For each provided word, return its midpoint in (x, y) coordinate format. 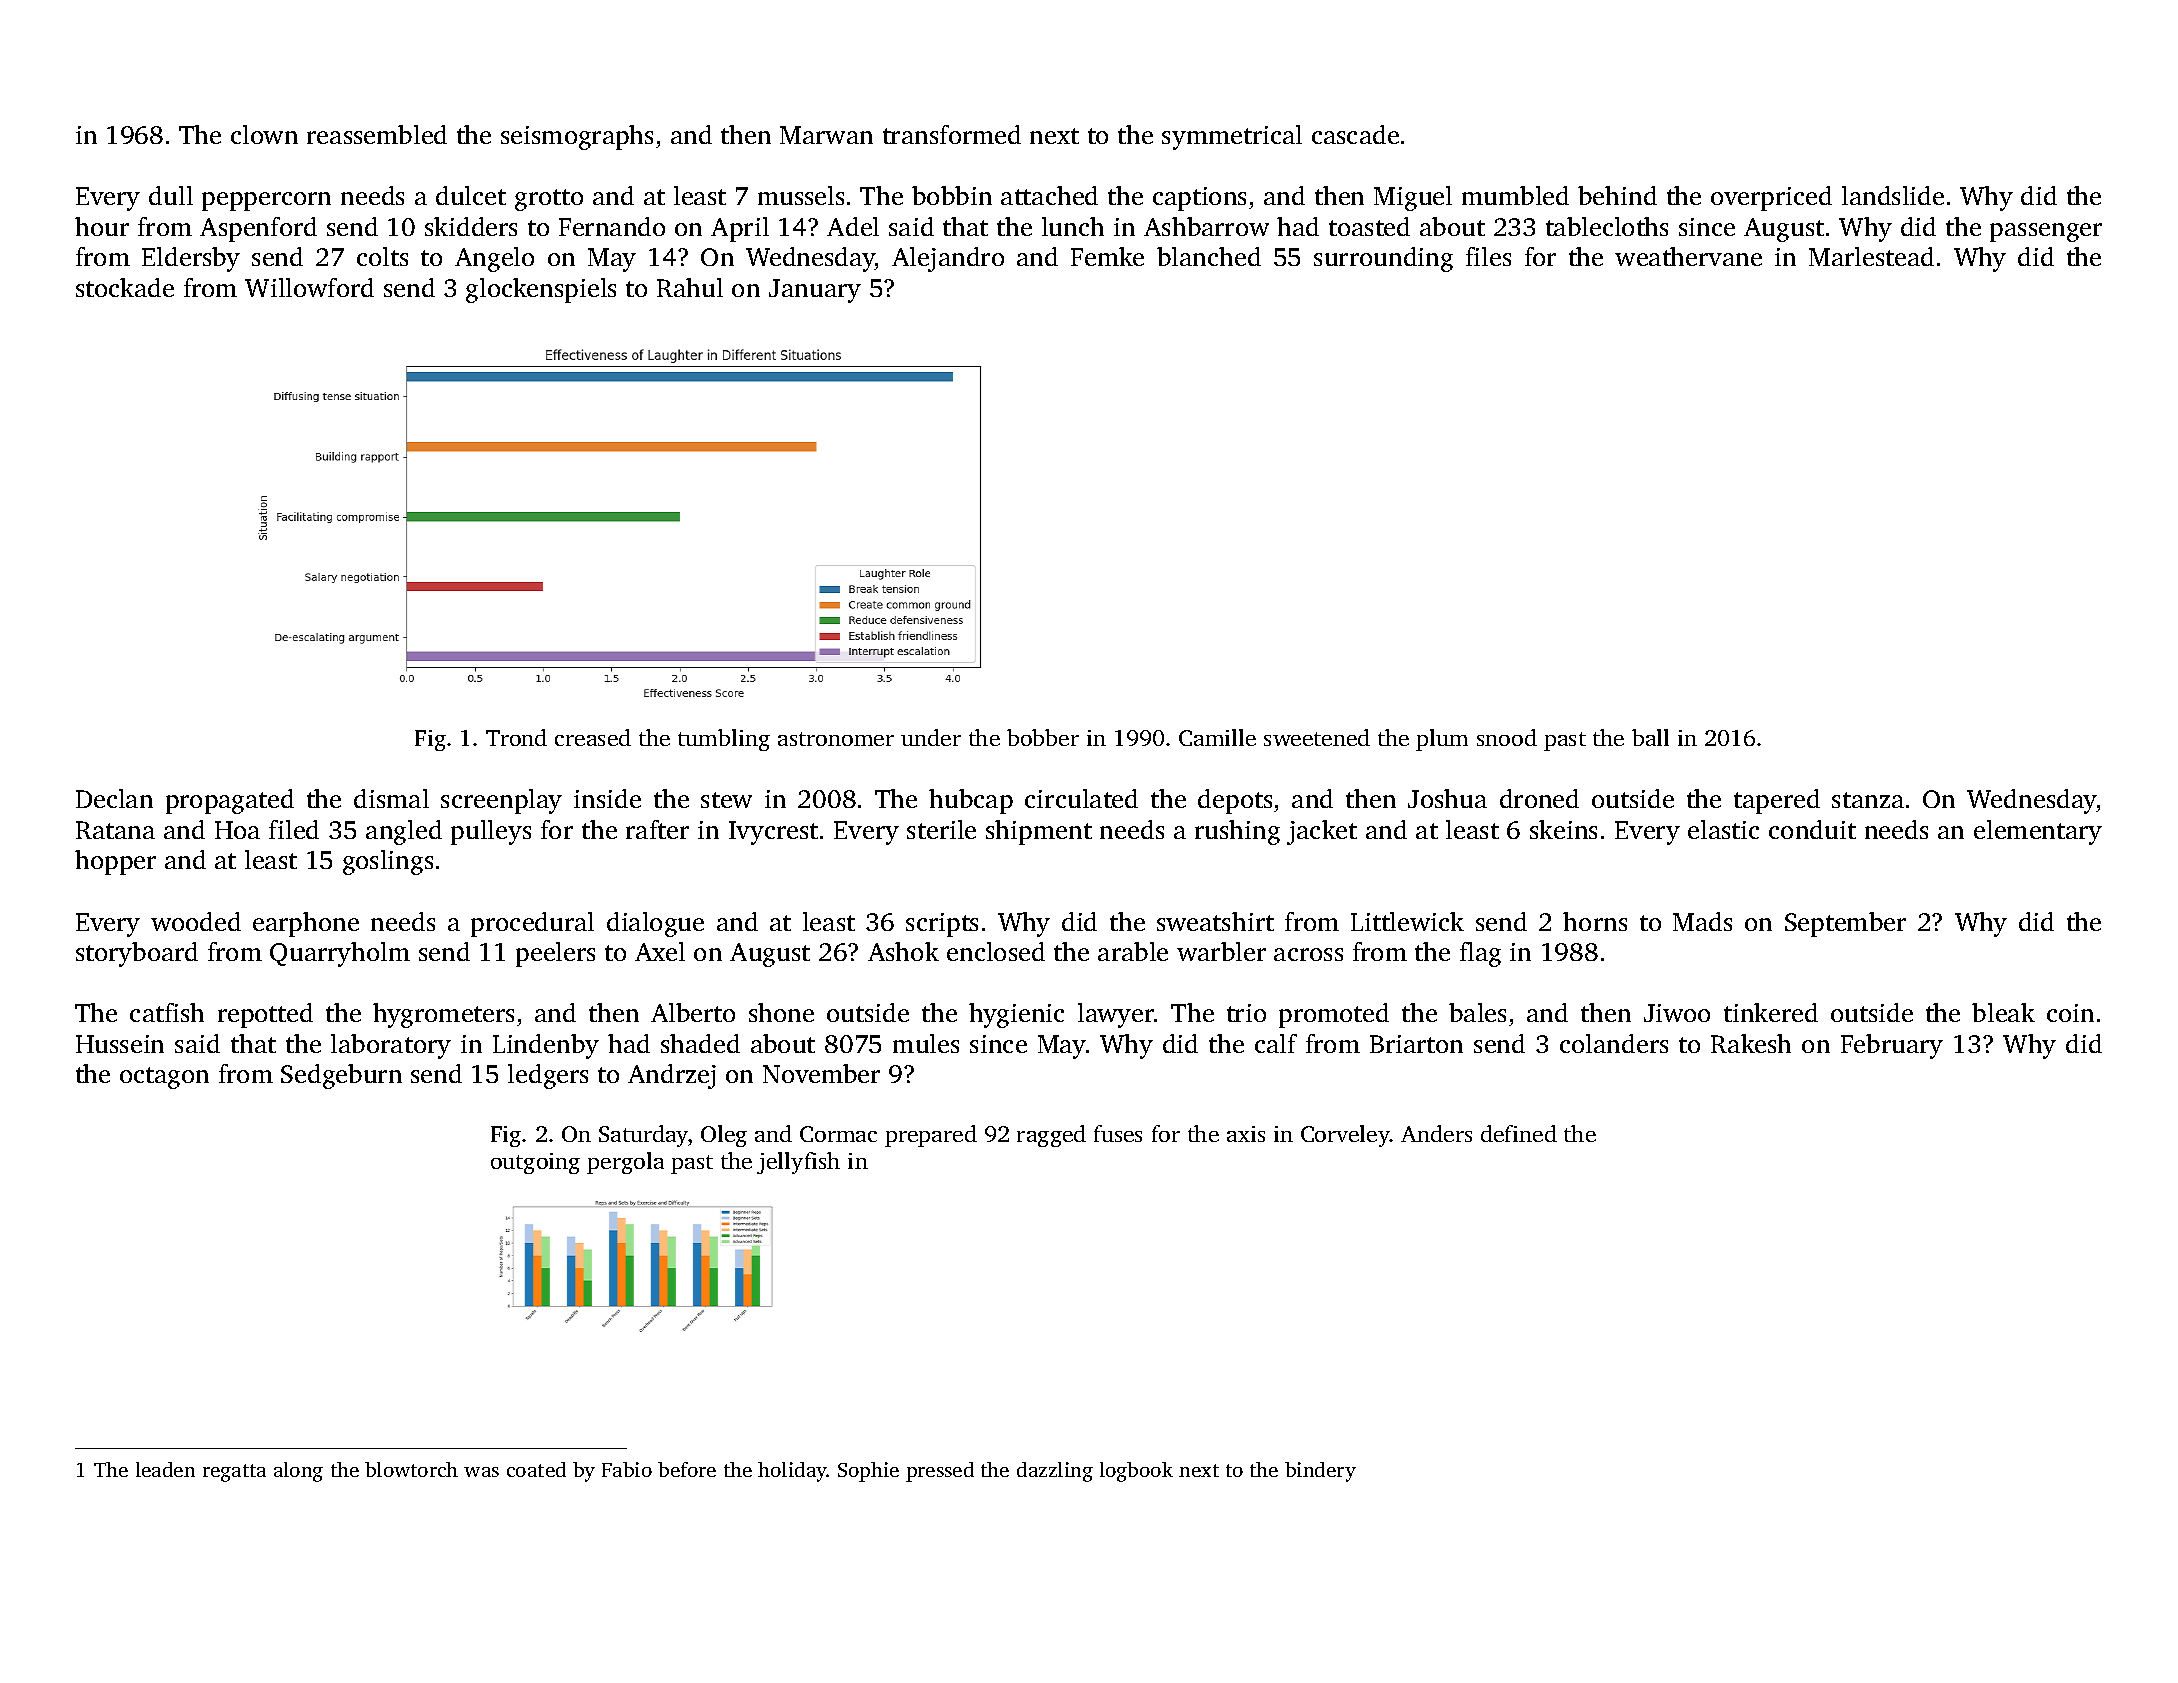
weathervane (1688, 256)
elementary (2038, 832)
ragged (1051, 1136)
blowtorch (411, 1469)
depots (1235, 801)
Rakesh (1751, 1043)
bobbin (952, 195)
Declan (114, 798)
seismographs (577, 137)
